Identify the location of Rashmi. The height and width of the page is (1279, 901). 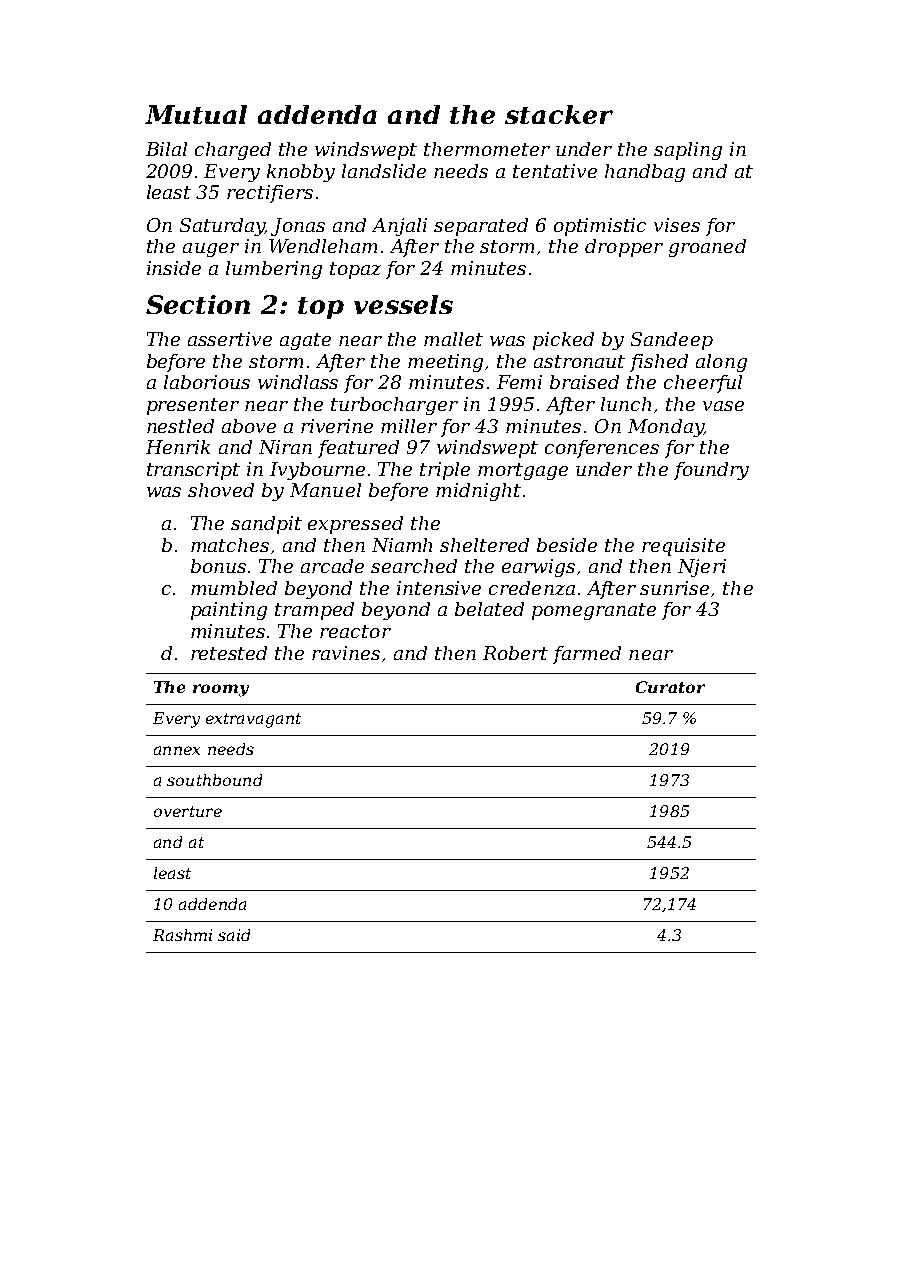
(182, 935).
